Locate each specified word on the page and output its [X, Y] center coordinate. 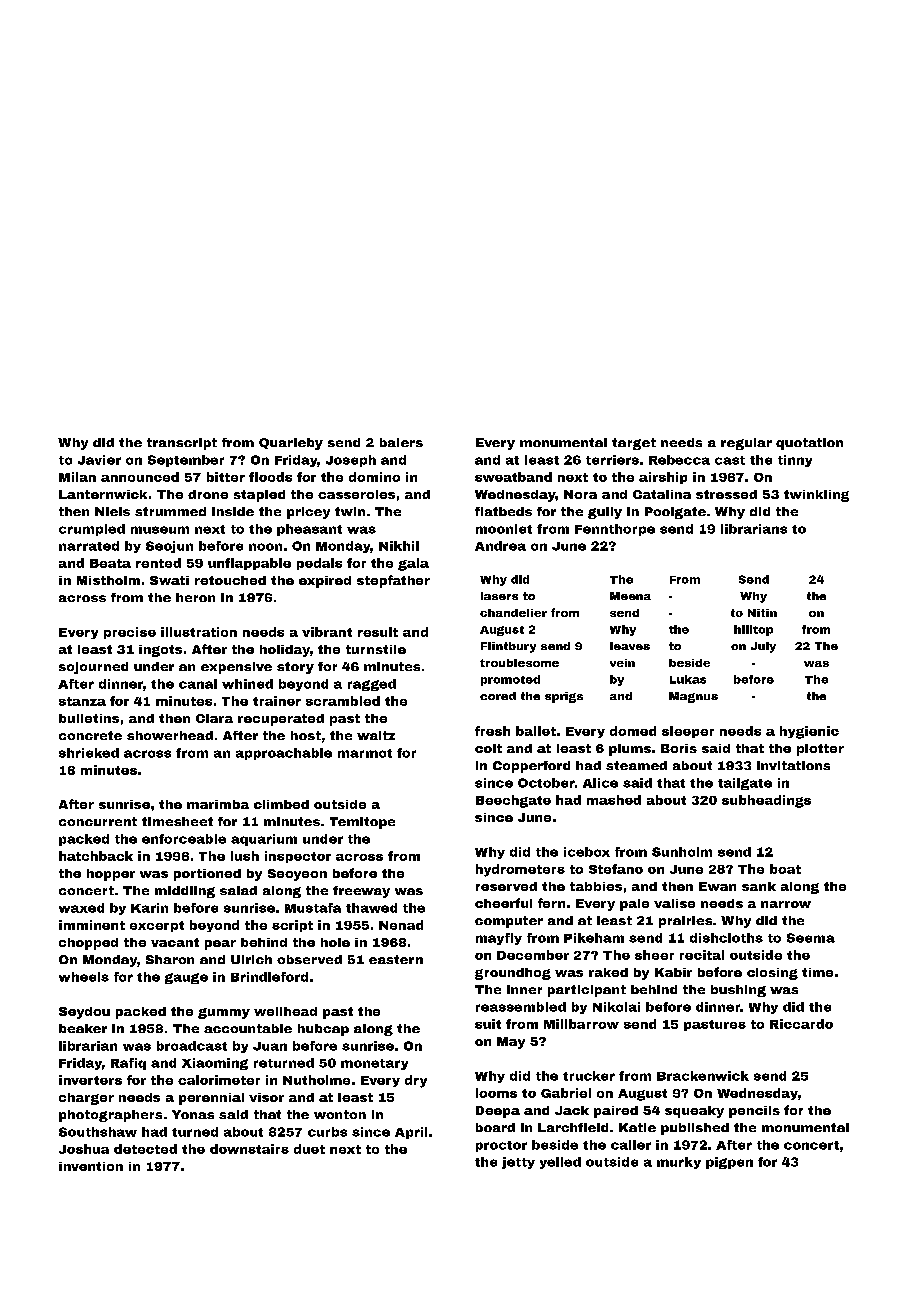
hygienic [809, 732]
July [763, 647]
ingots [160, 651]
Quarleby [291, 444]
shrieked [89, 753]
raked [608, 972]
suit [488, 1024]
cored [498, 696]
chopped [88, 944]
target [634, 444]
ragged [372, 685]
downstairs [249, 1149]
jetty [518, 1163]
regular [746, 444]
